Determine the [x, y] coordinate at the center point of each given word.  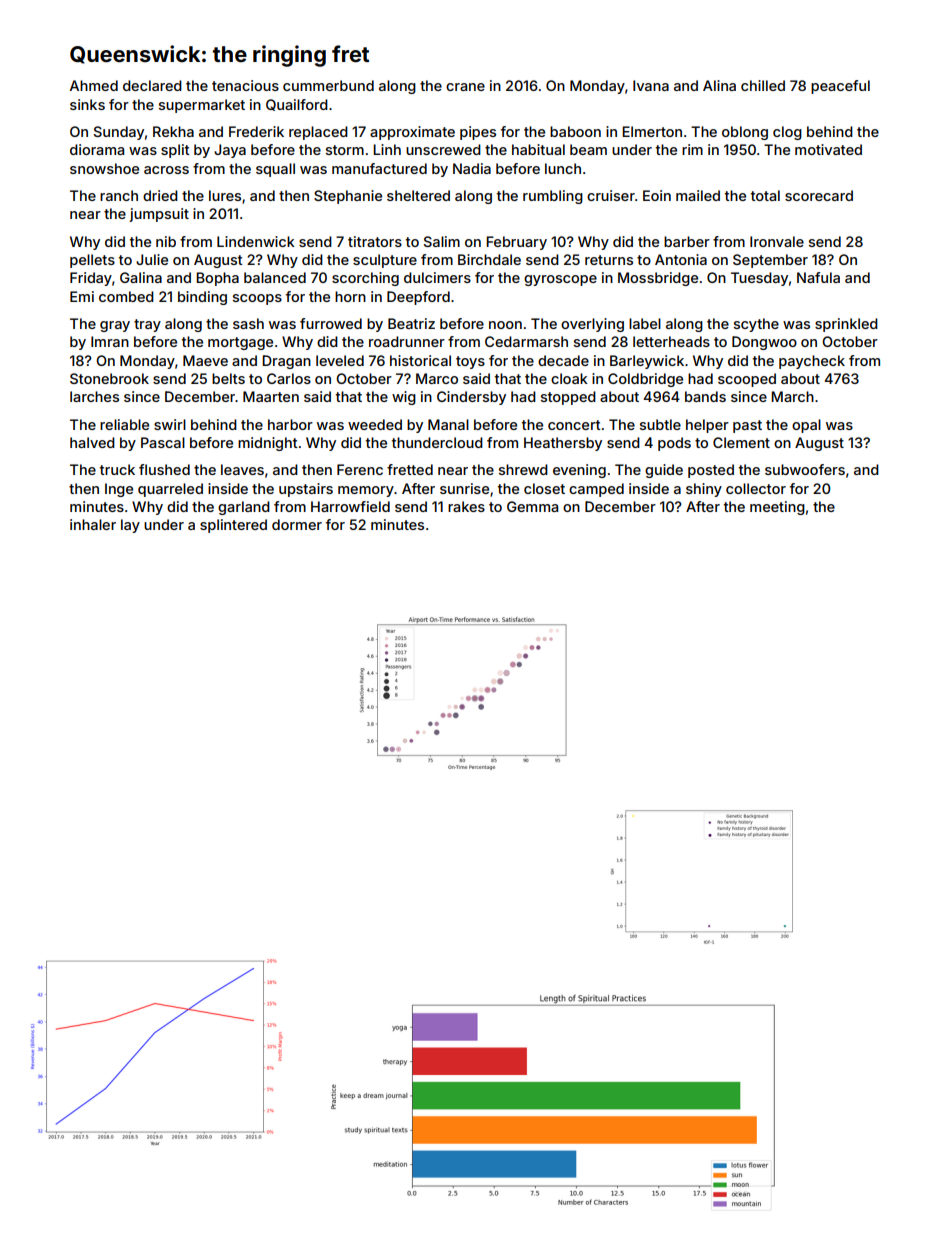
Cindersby [471, 398]
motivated [828, 149]
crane [465, 87]
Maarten [271, 396]
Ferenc [360, 469]
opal [806, 426]
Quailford [297, 105]
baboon [575, 131]
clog [787, 133]
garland [244, 508]
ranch [119, 195]
